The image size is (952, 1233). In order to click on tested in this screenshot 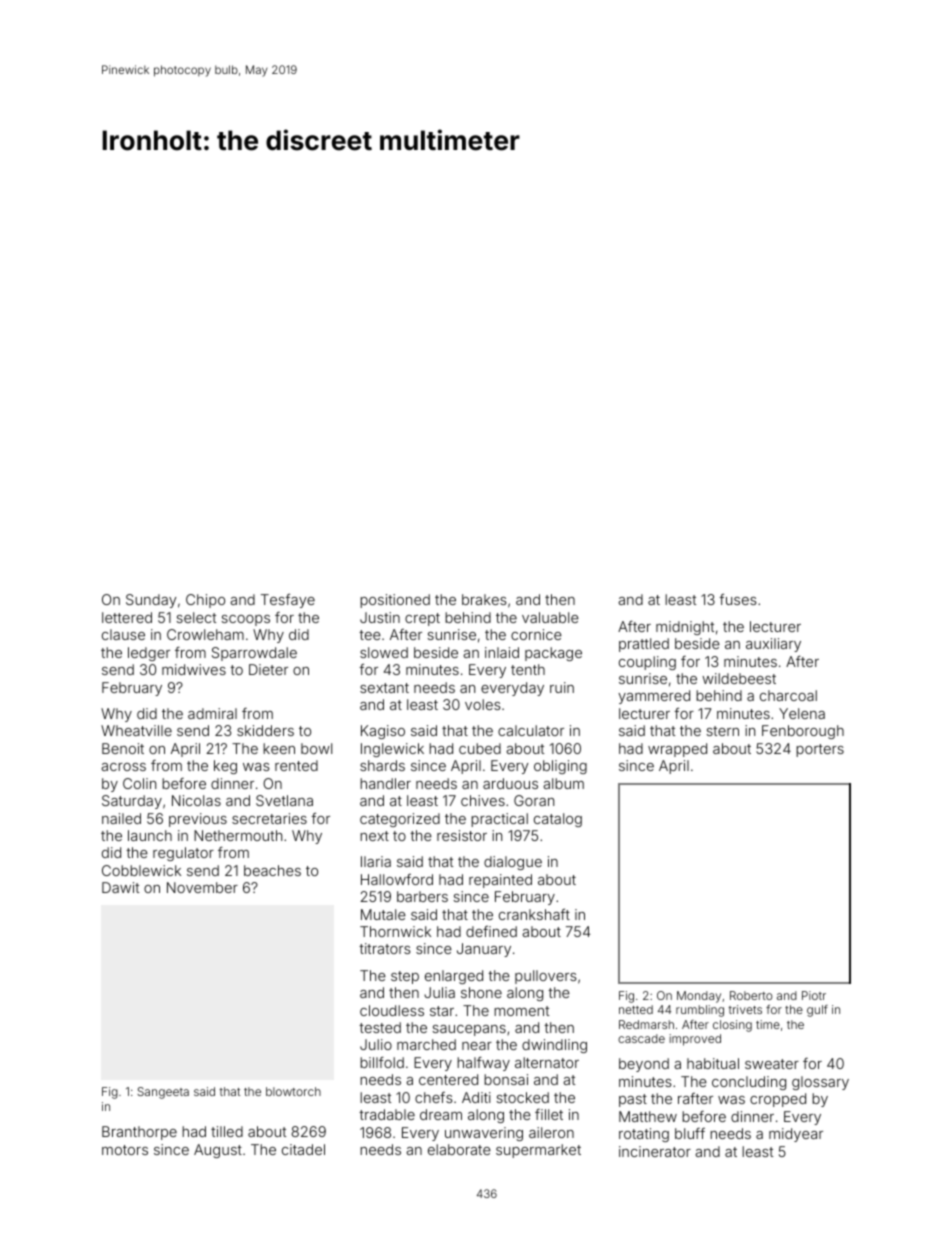, I will do `click(380, 1027)`.
